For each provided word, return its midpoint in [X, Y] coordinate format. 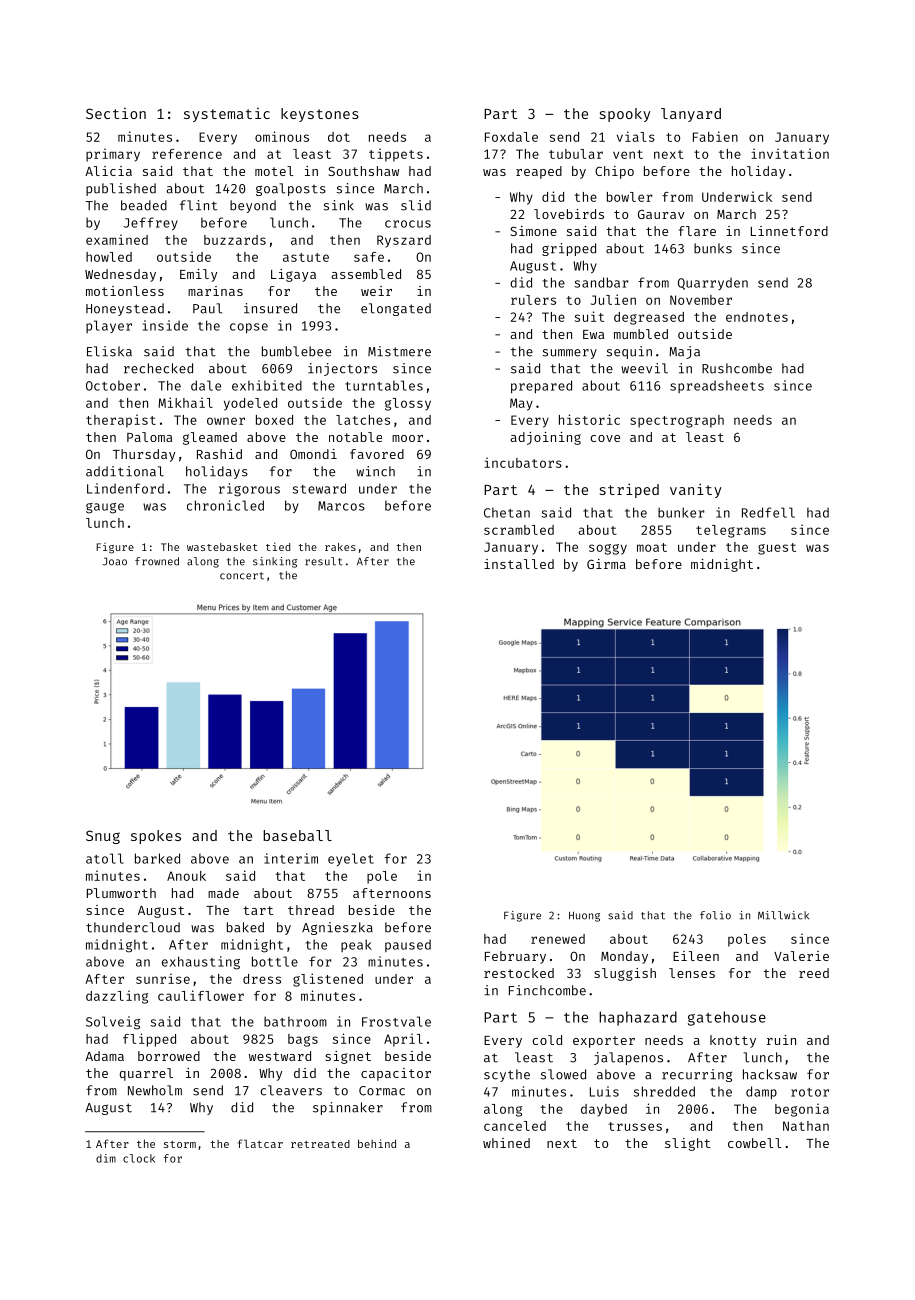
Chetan [507, 513]
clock [139, 1158]
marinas [215, 291]
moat [652, 547]
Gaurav [661, 214]
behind [377, 1143]
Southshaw [363, 171]
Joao [115, 561]
